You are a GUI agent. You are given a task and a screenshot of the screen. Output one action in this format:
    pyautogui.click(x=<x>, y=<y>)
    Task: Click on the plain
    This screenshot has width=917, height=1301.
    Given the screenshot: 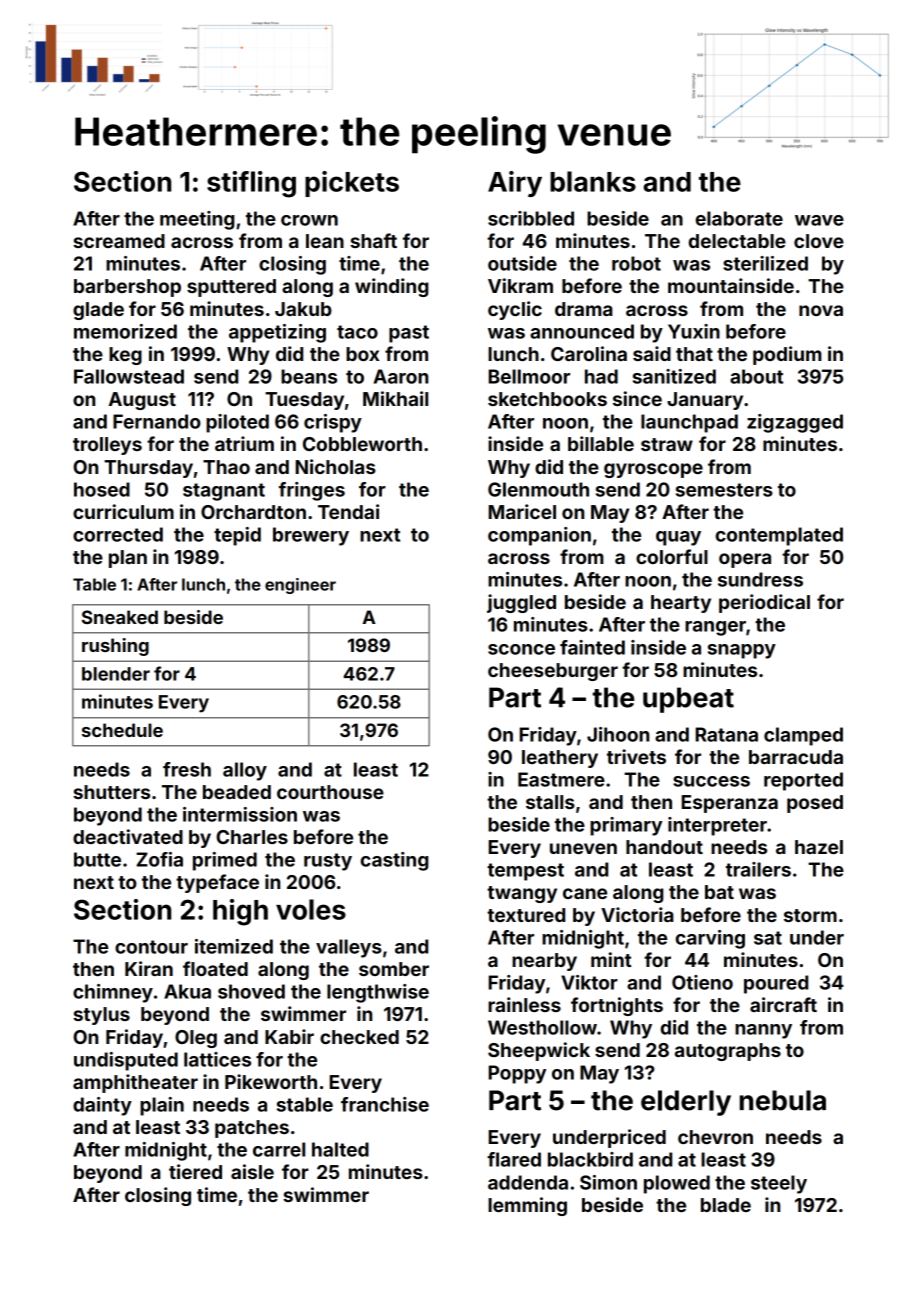 What is the action you would take?
    pyautogui.click(x=162, y=1106)
